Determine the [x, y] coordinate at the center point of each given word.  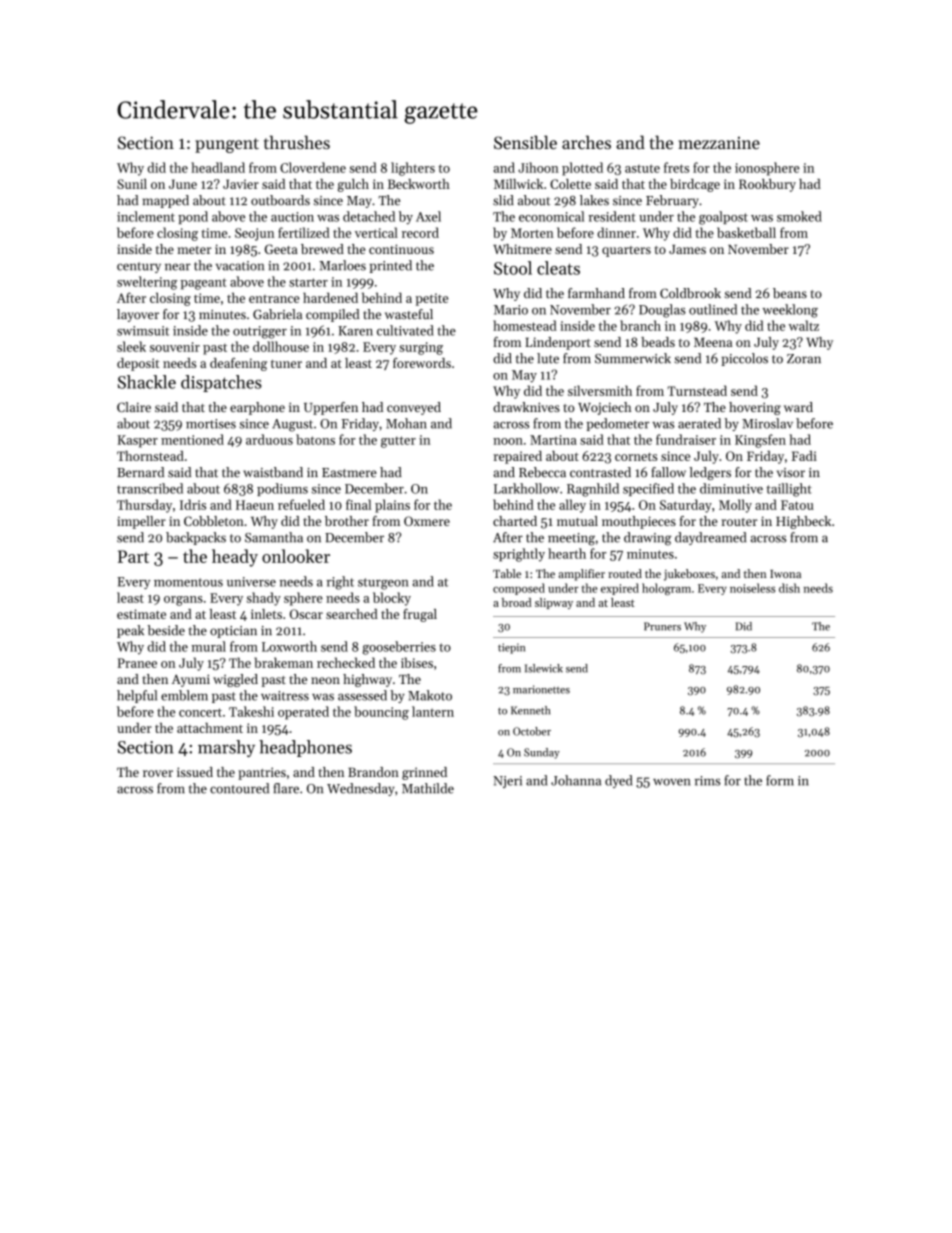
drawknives [526, 407]
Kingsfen [760, 441]
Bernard [140, 472]
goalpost [723, 218]
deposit [138, 364]
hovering [755, 408]
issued [195, 772]
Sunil [132, 184]
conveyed [414, 408]
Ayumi [191, 680]
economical [551, 216]
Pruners [662, 626]
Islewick [544, 668]
